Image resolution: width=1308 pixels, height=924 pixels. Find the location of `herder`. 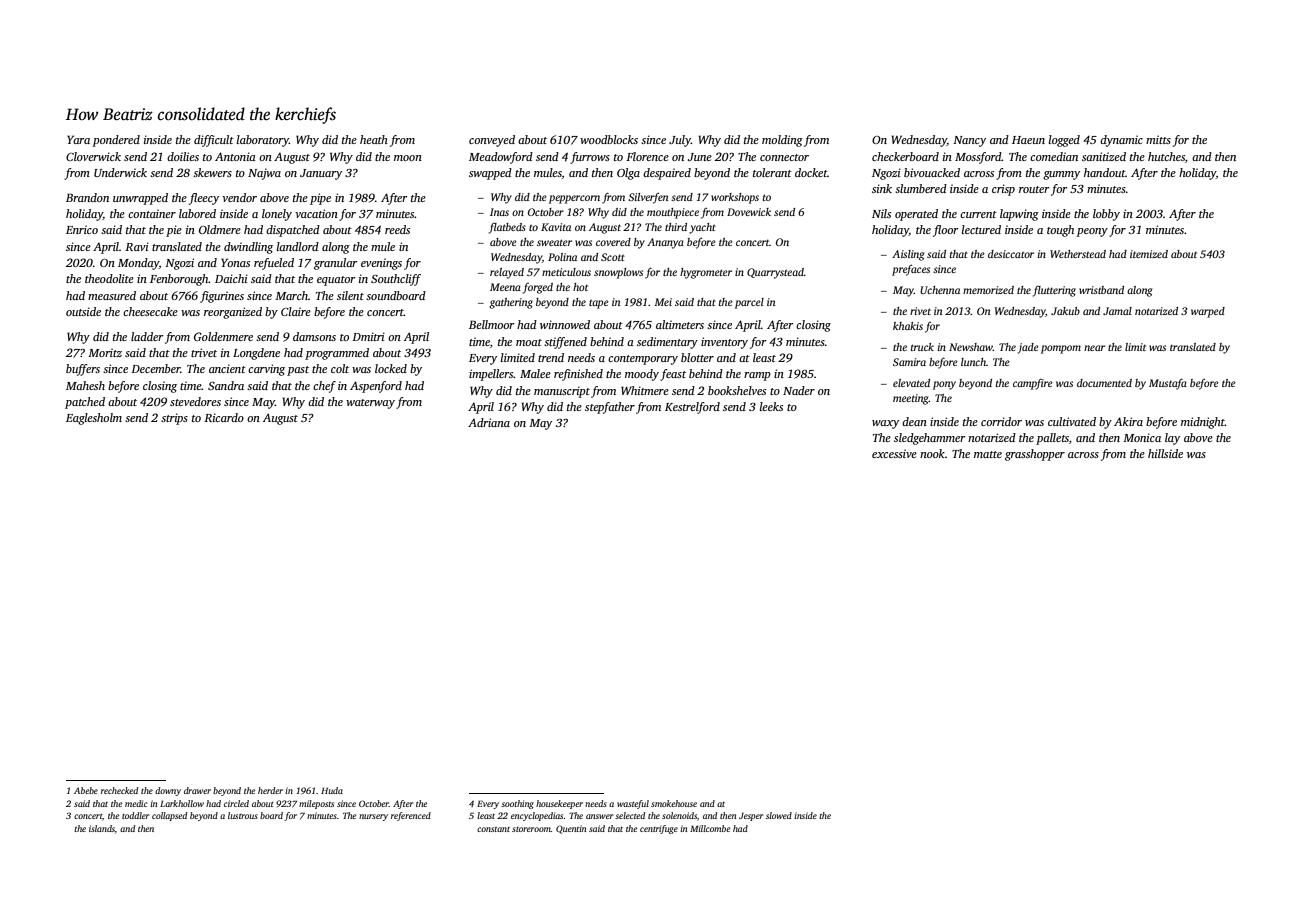

herder is located at coordinates (270, 790).
